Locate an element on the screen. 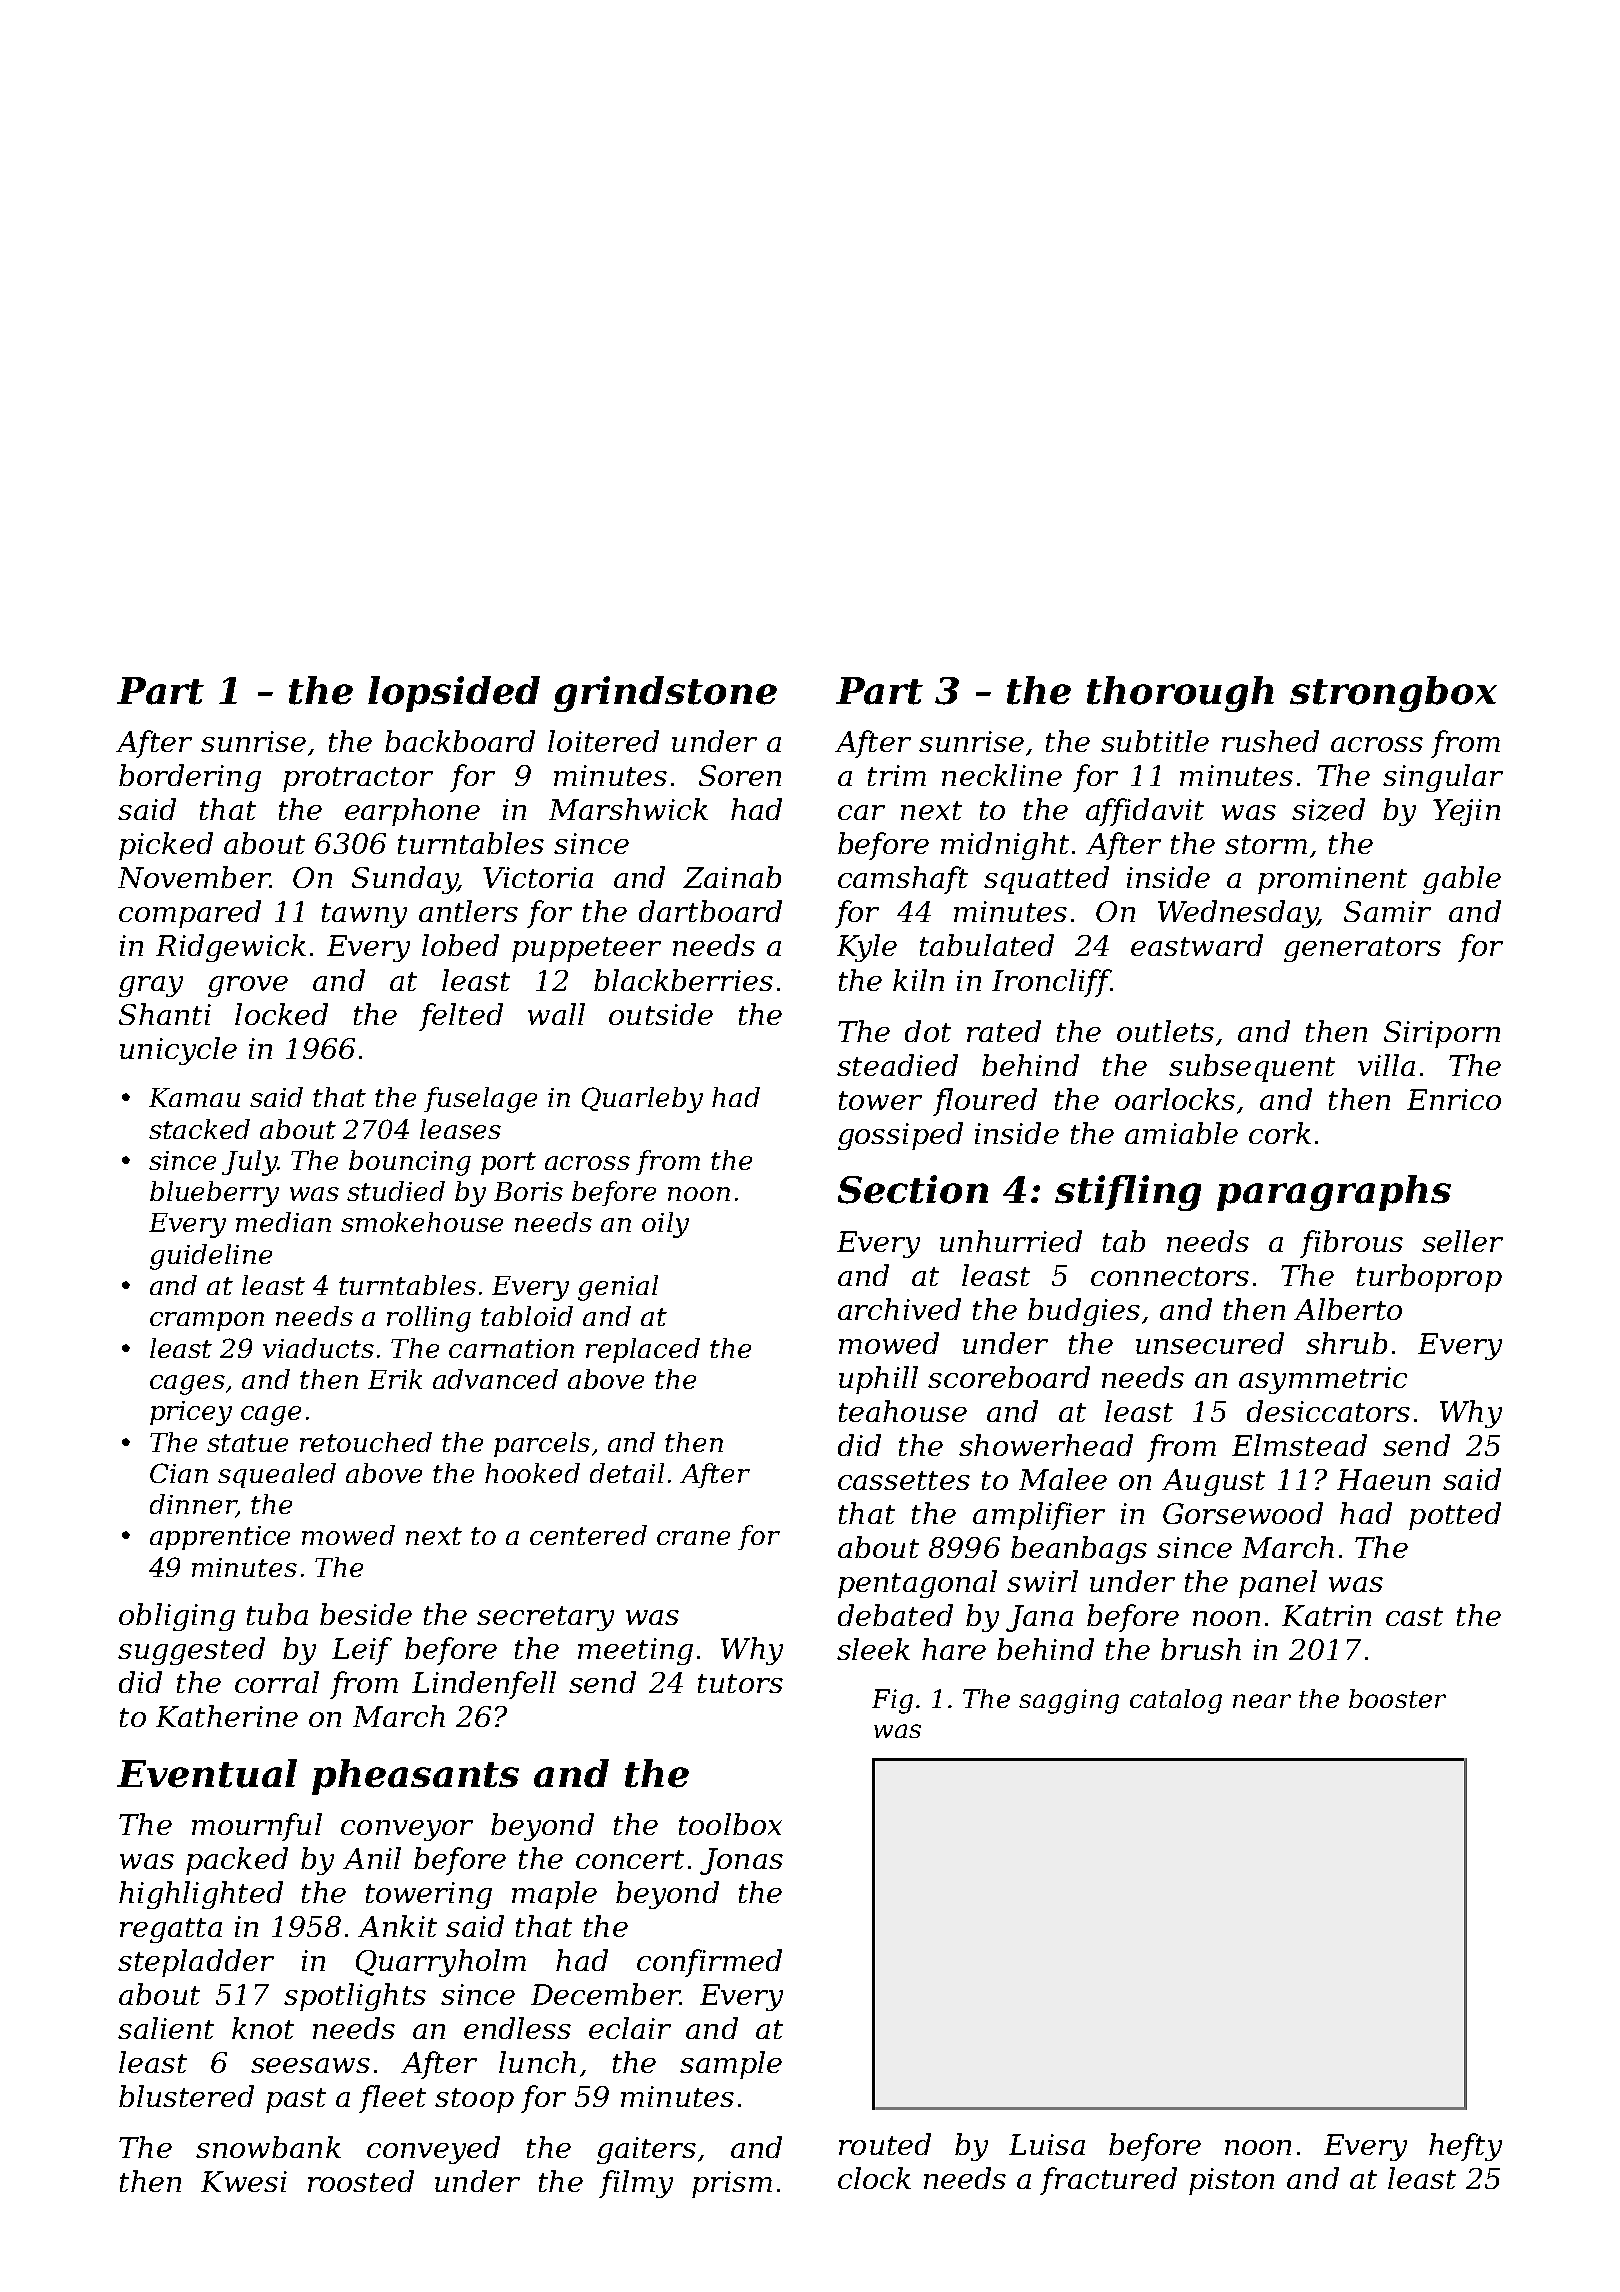 The image size is (1620, 2292). hefty is located at coordinates (1465, 2147).
